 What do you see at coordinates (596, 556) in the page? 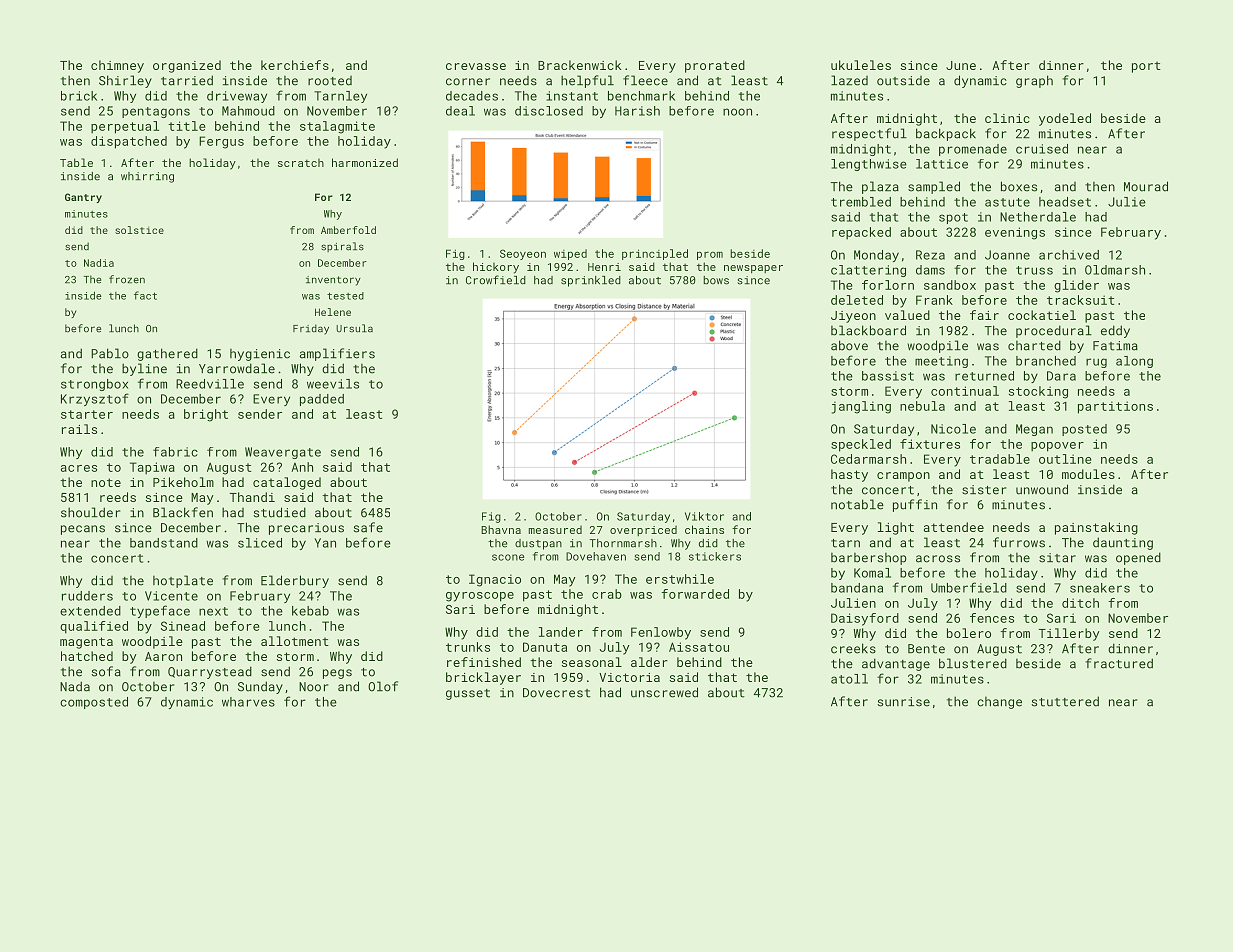
I see `Dovehaven` at bounding box center [596, 556].
